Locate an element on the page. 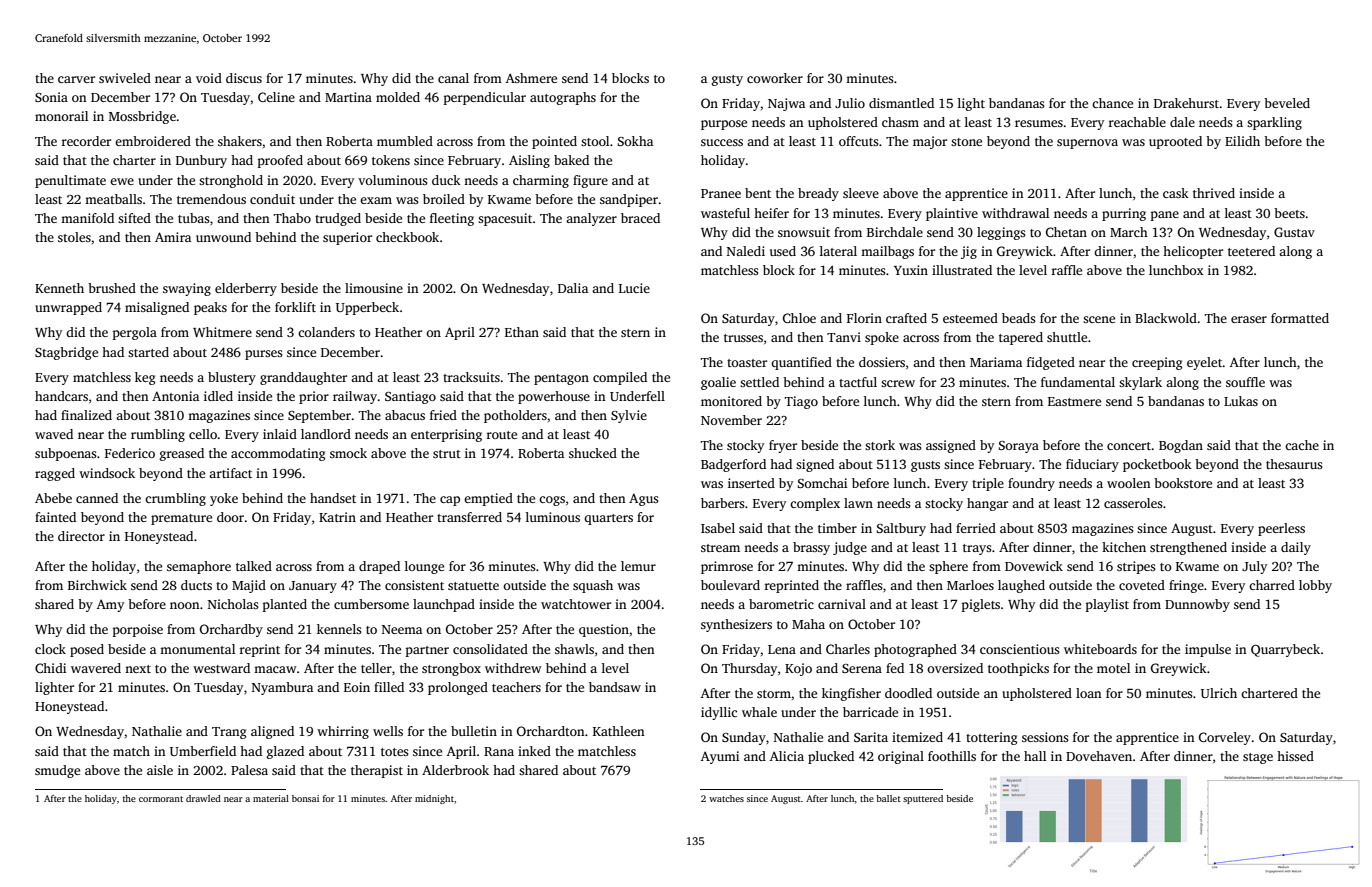  midnight is located at coordinates (434, 799).
